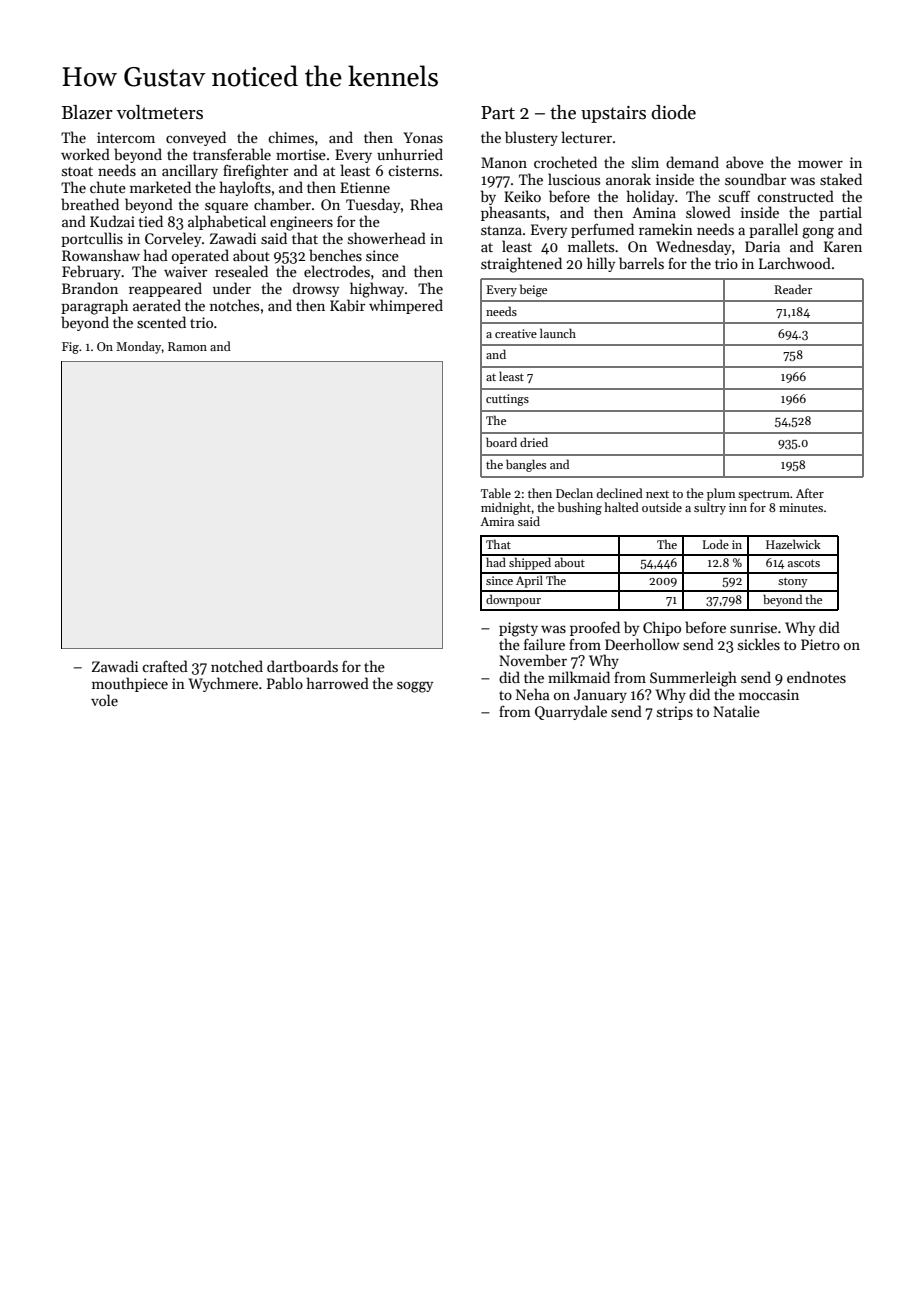  What do you see at coordinates (423, 137) in the document?
I see `Yonas` at bounding box center [423, 137].
